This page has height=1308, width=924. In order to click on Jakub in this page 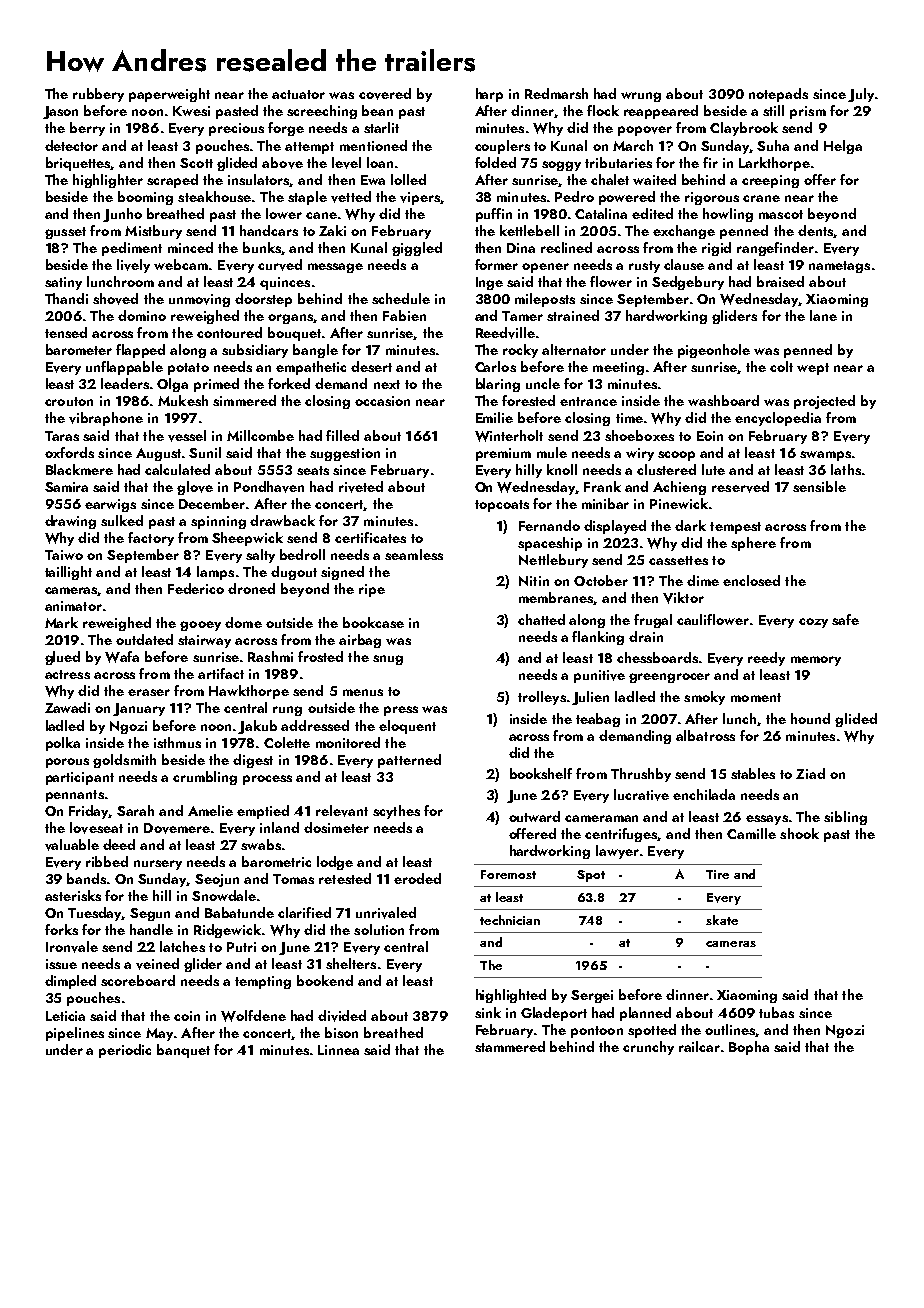, I will do `click(257, 727)`.
